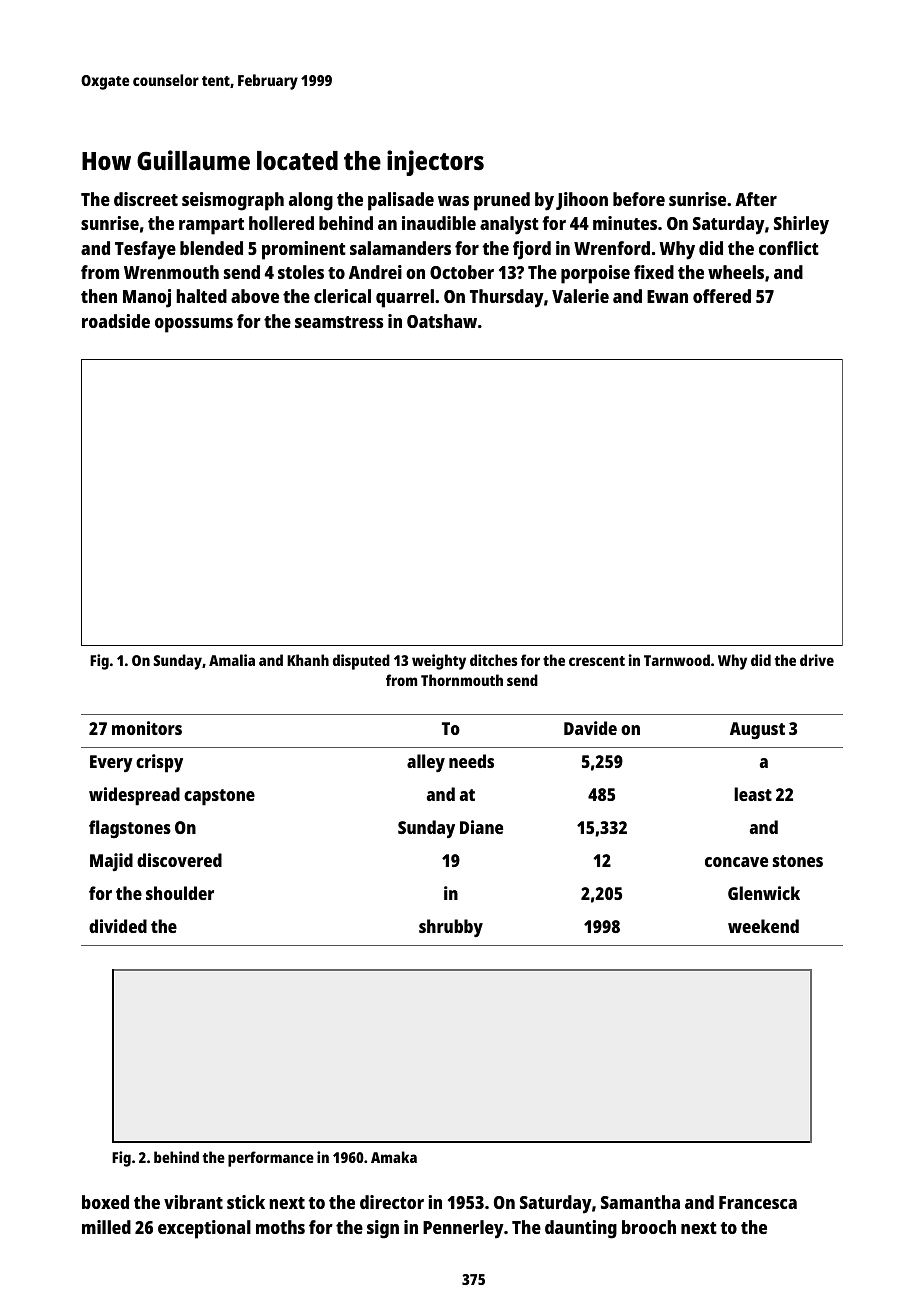  What do you see at coordinates (756, 199) in the screenshot?
I see `After` at bounding box center [756, 199].
